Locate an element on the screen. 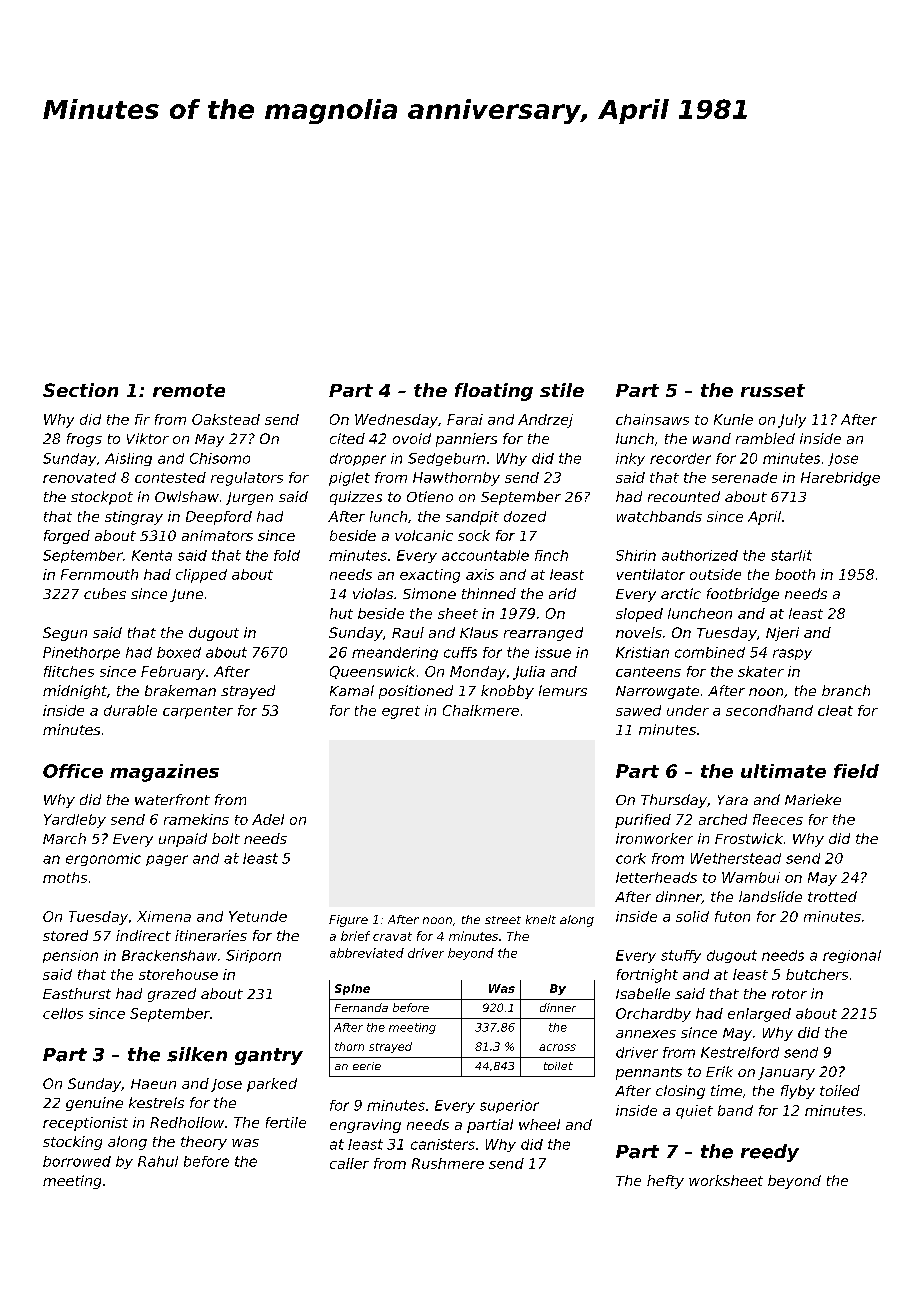 The image size is (924, 1308). borrowed is located at coordinates (77, 1161).
